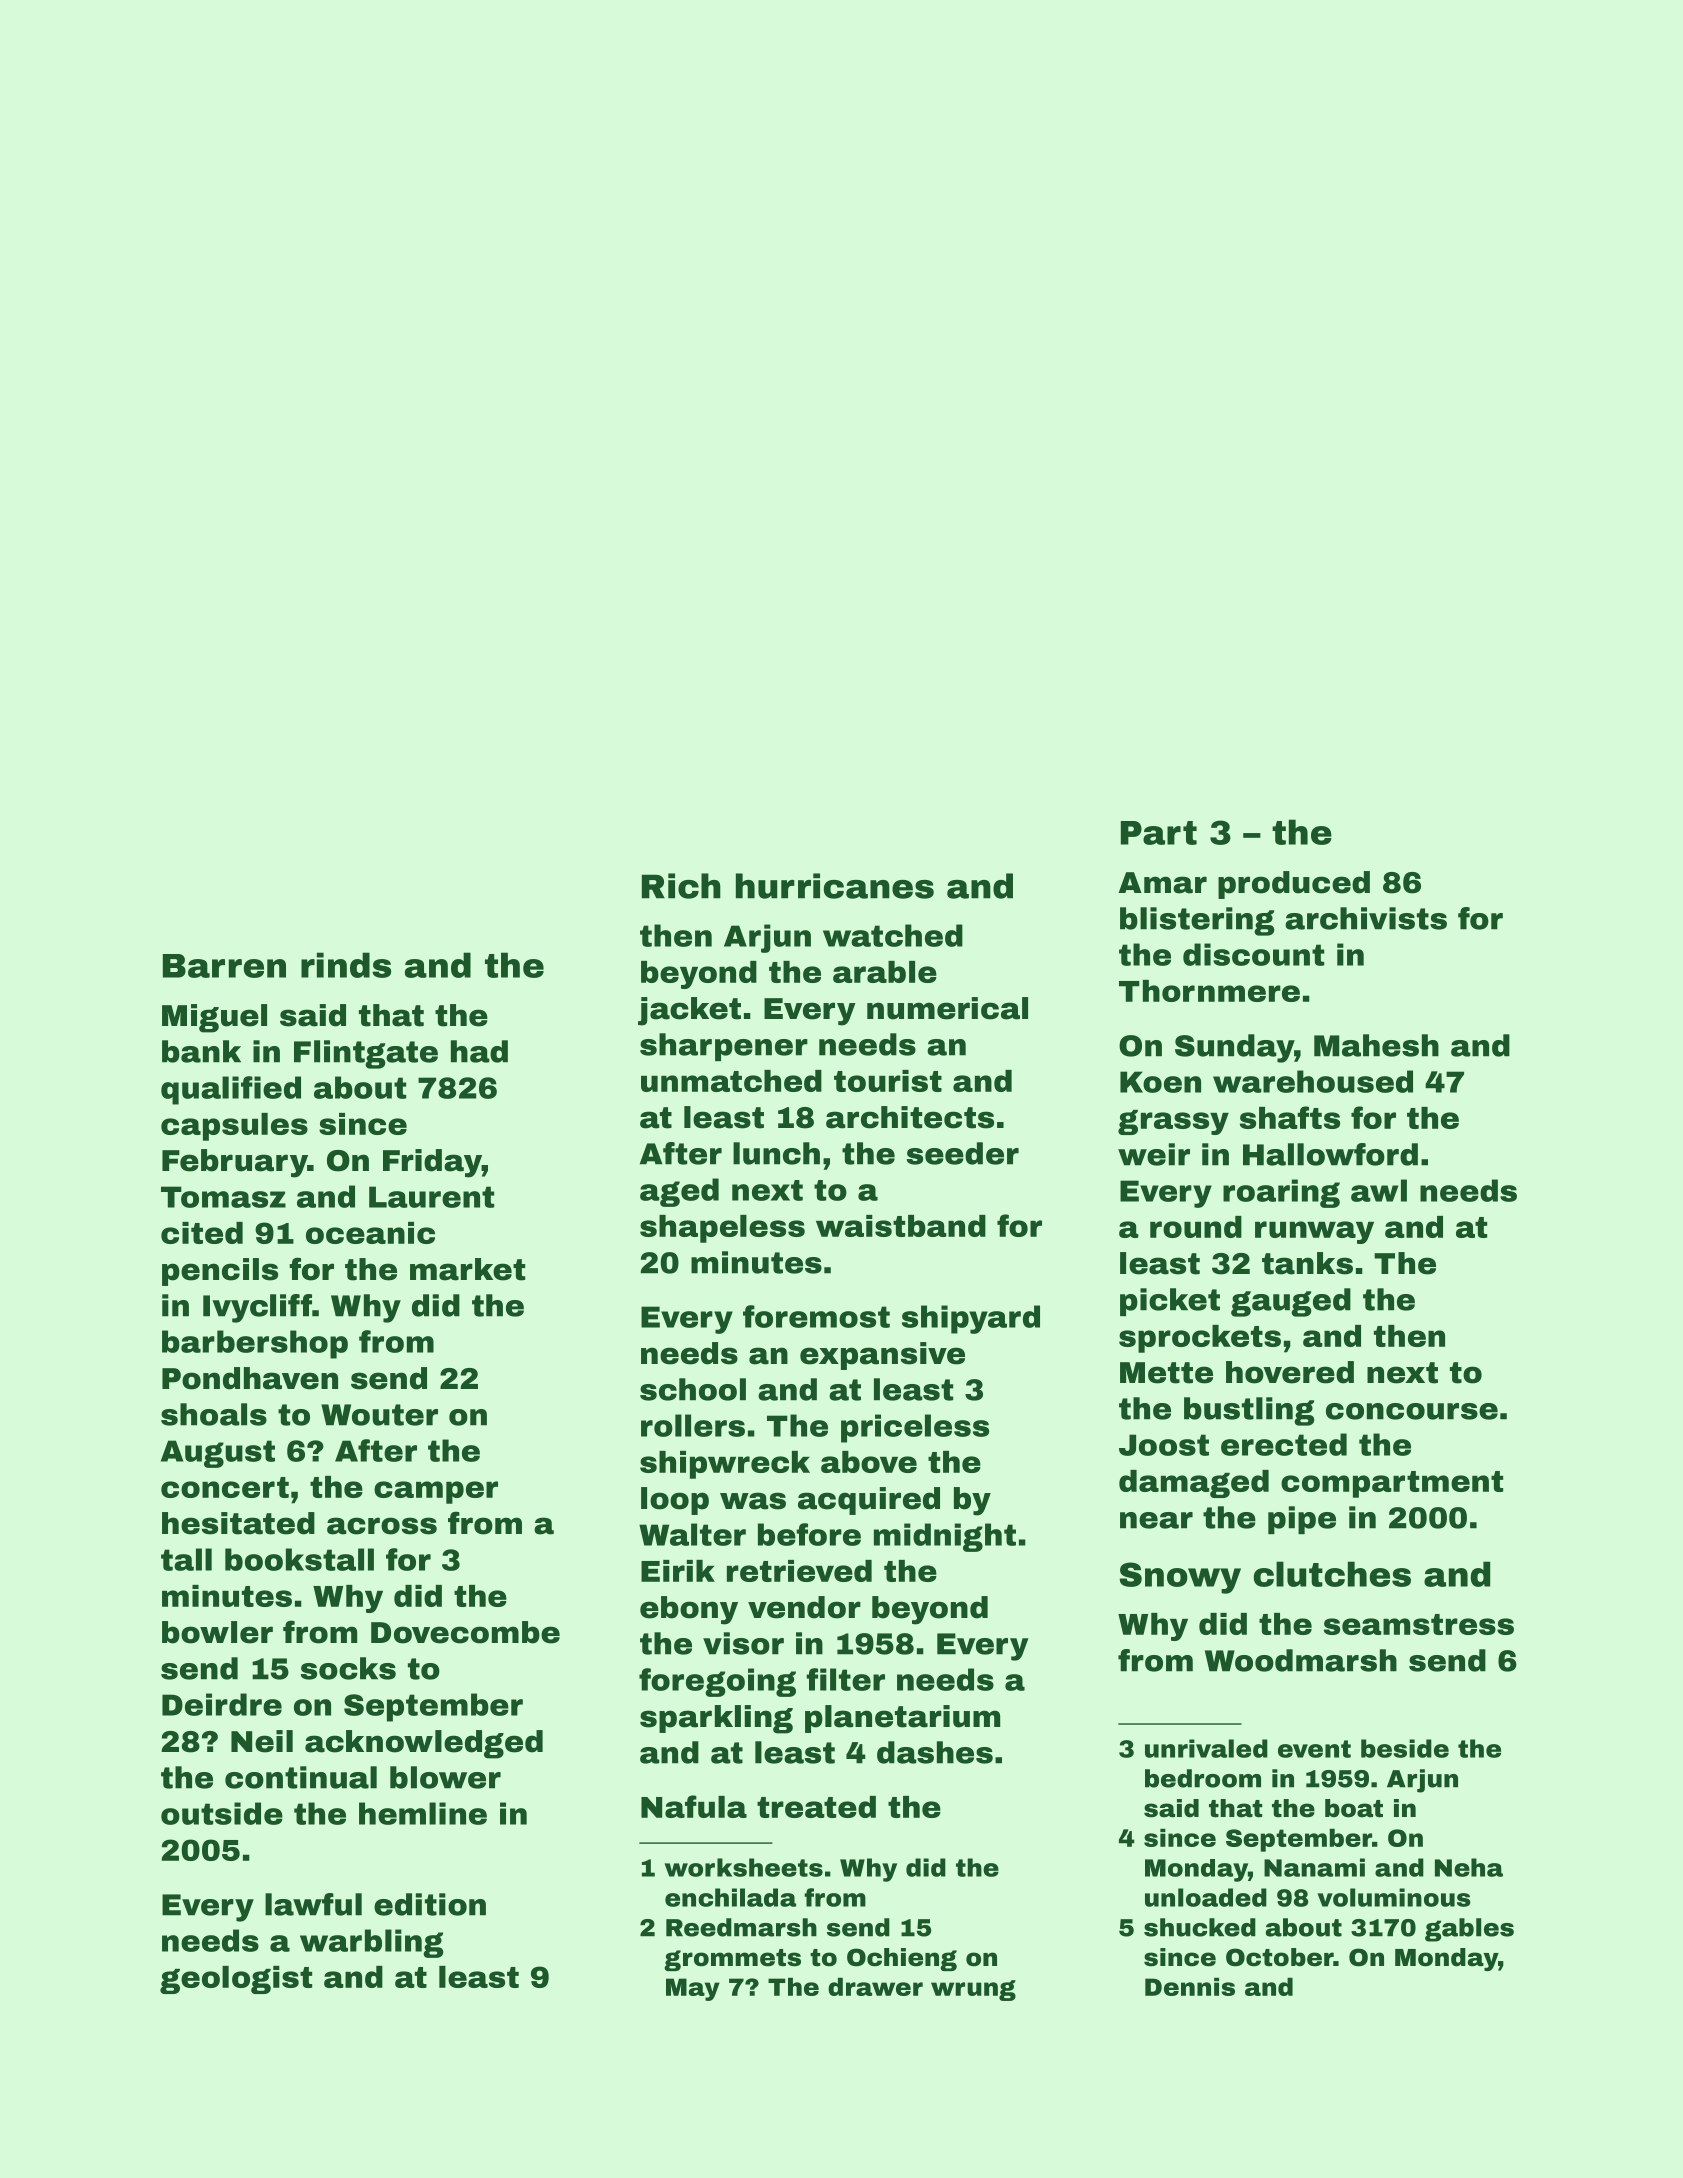 The height and width of the screenshot is (2178, 1683). What do you see at coordinates (1294, 885) in the screenshot?
I see `produced` at bounding box center [1294, 885].
